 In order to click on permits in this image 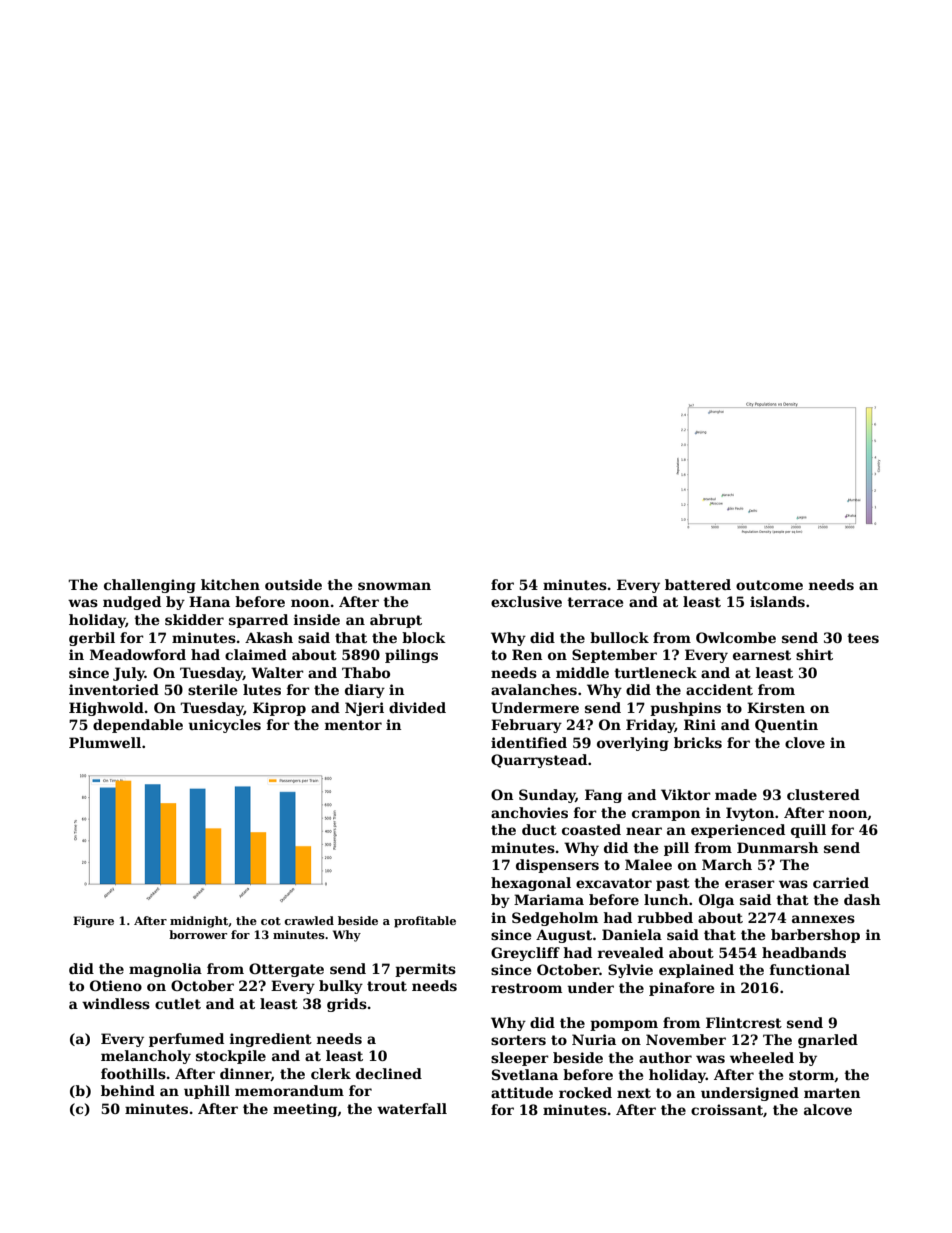, I will do `click(425, 970)`.
